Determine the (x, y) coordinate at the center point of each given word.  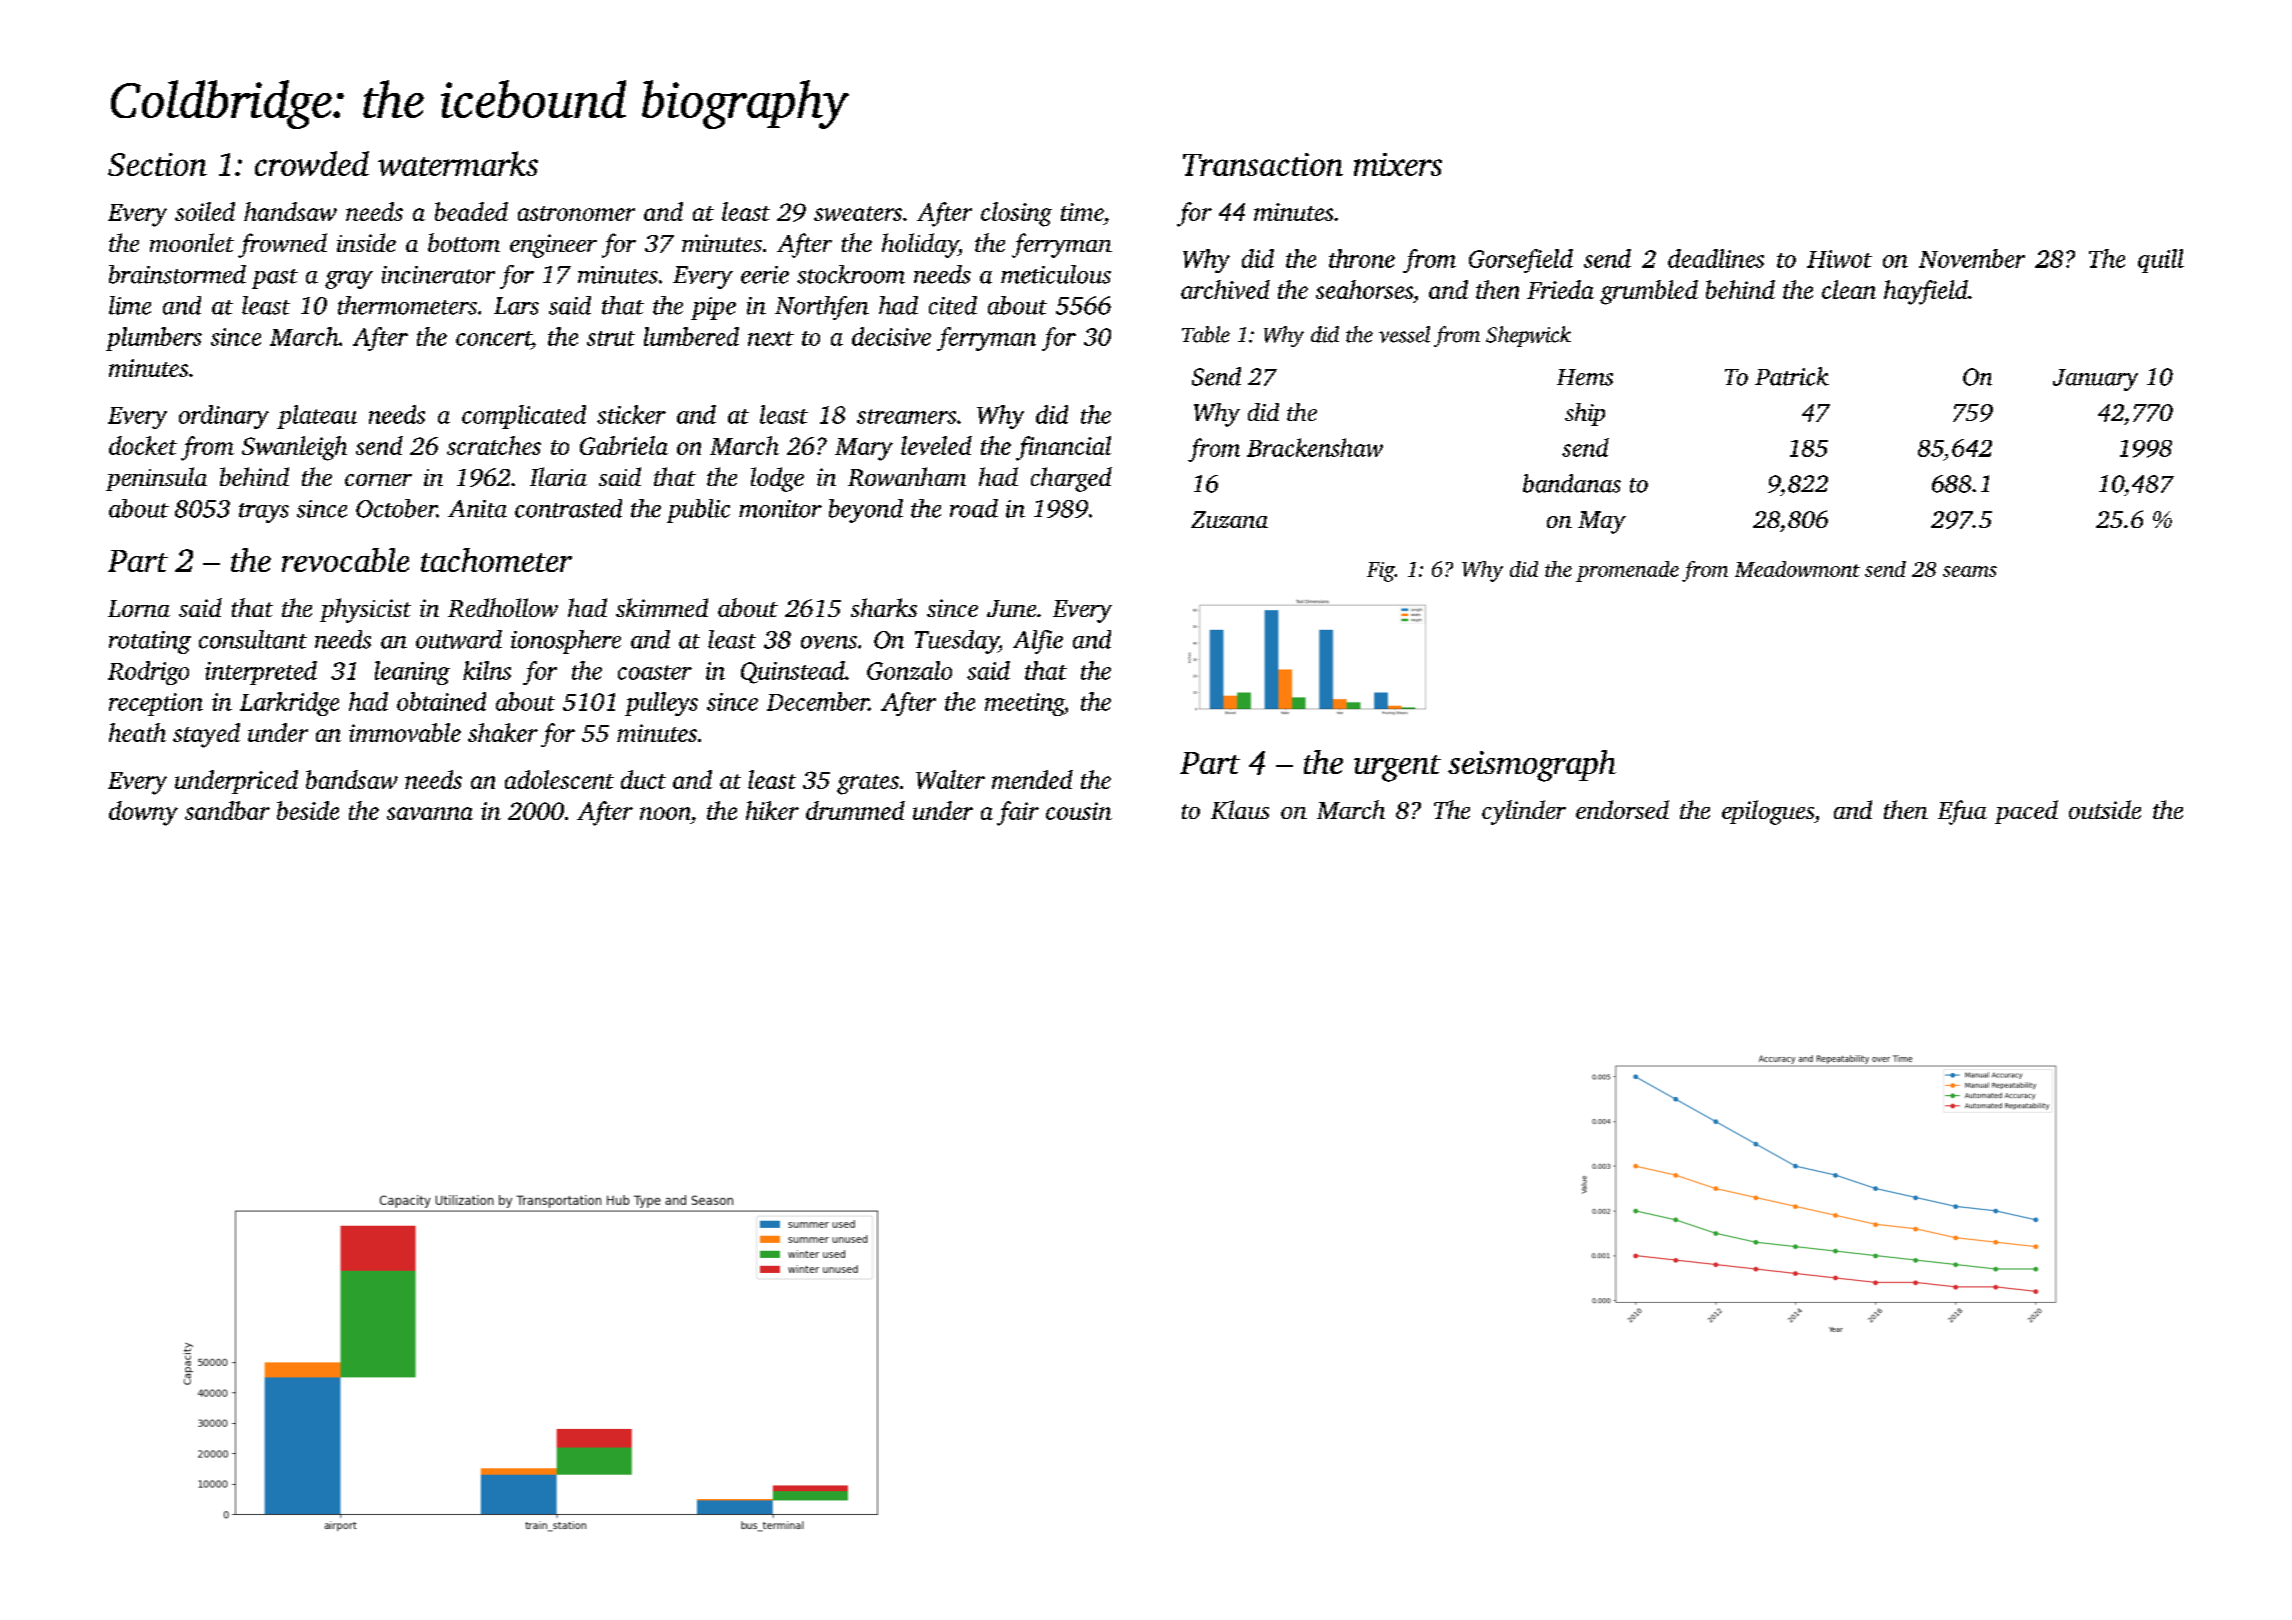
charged (1071, 479)
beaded (471, 211)
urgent (1397, 768)
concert (493, 338)
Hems (1585, 377)
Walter (950, 779)
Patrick (1792, 376)
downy (143, 813)
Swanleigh (294, 448)
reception (156, 704)
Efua (1962, 812)
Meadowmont (1797, 569)
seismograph (1532, 766)
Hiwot (1839, 259)
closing (1016, 214)
